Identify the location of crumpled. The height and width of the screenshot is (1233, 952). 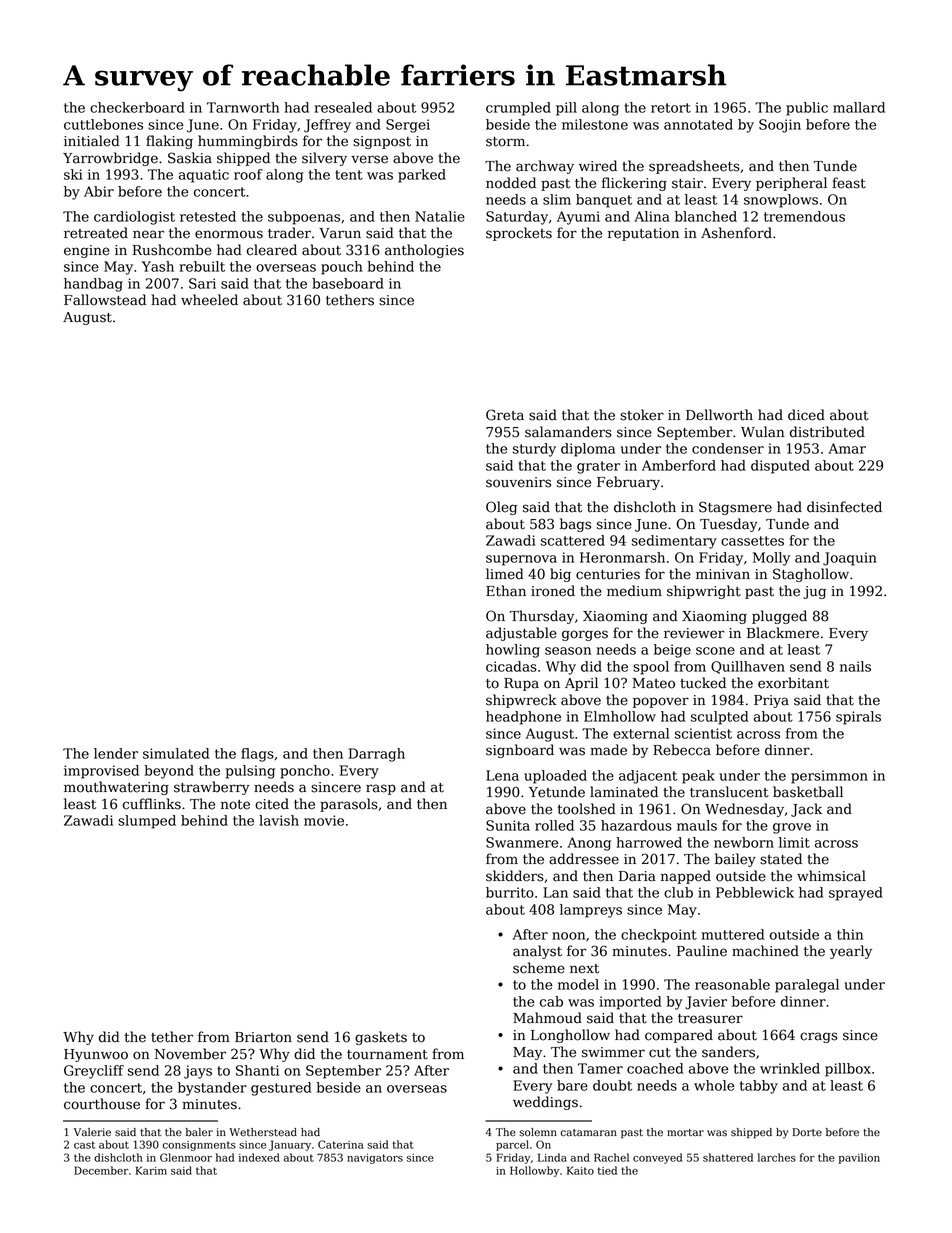
(518, 109).
